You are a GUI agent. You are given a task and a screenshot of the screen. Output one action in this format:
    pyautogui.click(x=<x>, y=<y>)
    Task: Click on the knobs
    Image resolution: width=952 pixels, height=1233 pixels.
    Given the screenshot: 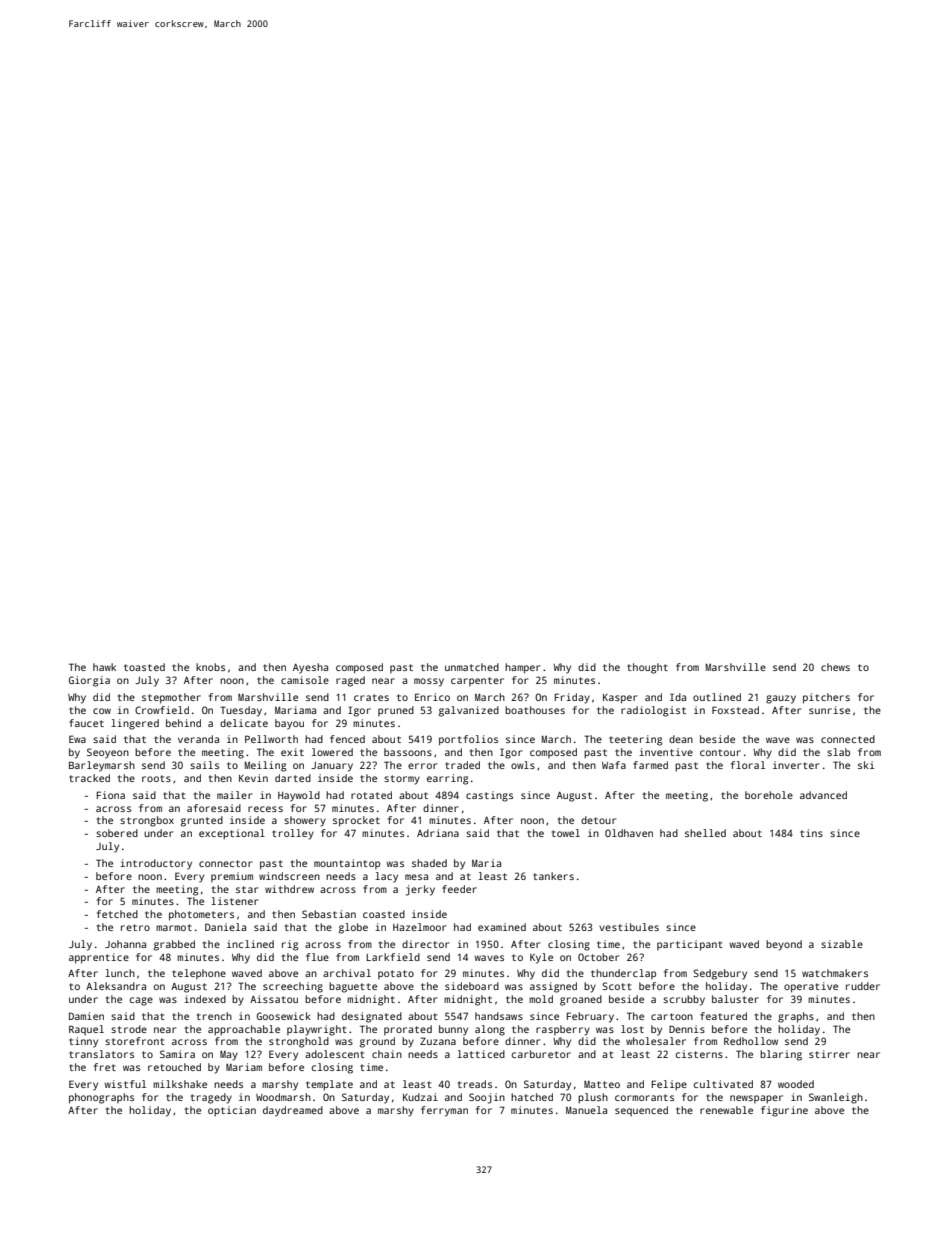 What is the action you would take?
    pyautogui.click(x=210, y=667)
